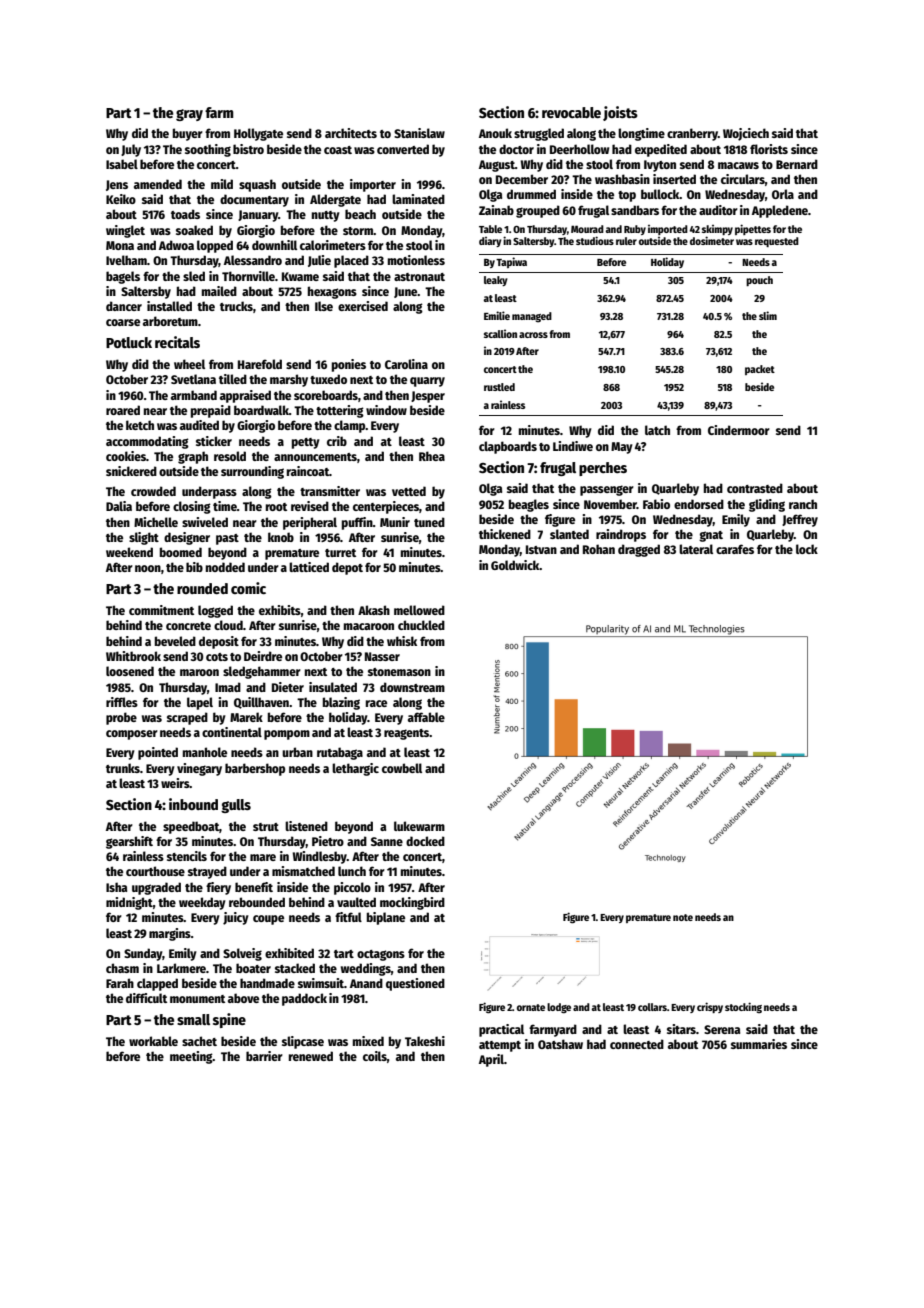 This page has width=924, height=1308. Describe the element at coordinates (425, 841) in the page. I see `docked` at that location.
